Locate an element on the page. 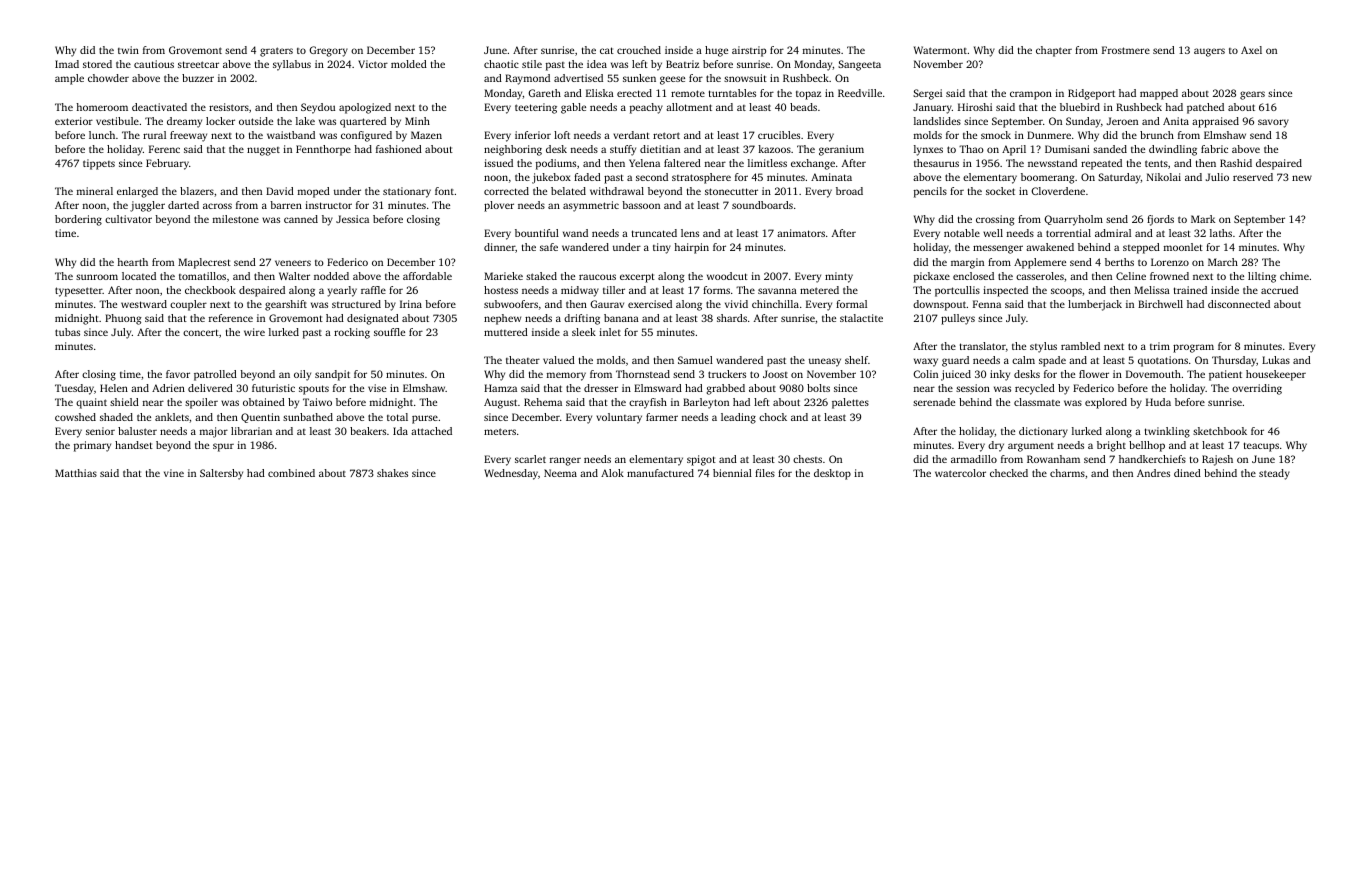 The height and width of the page is (887, 1372). awakened is located at coordinates (1050, 247).
